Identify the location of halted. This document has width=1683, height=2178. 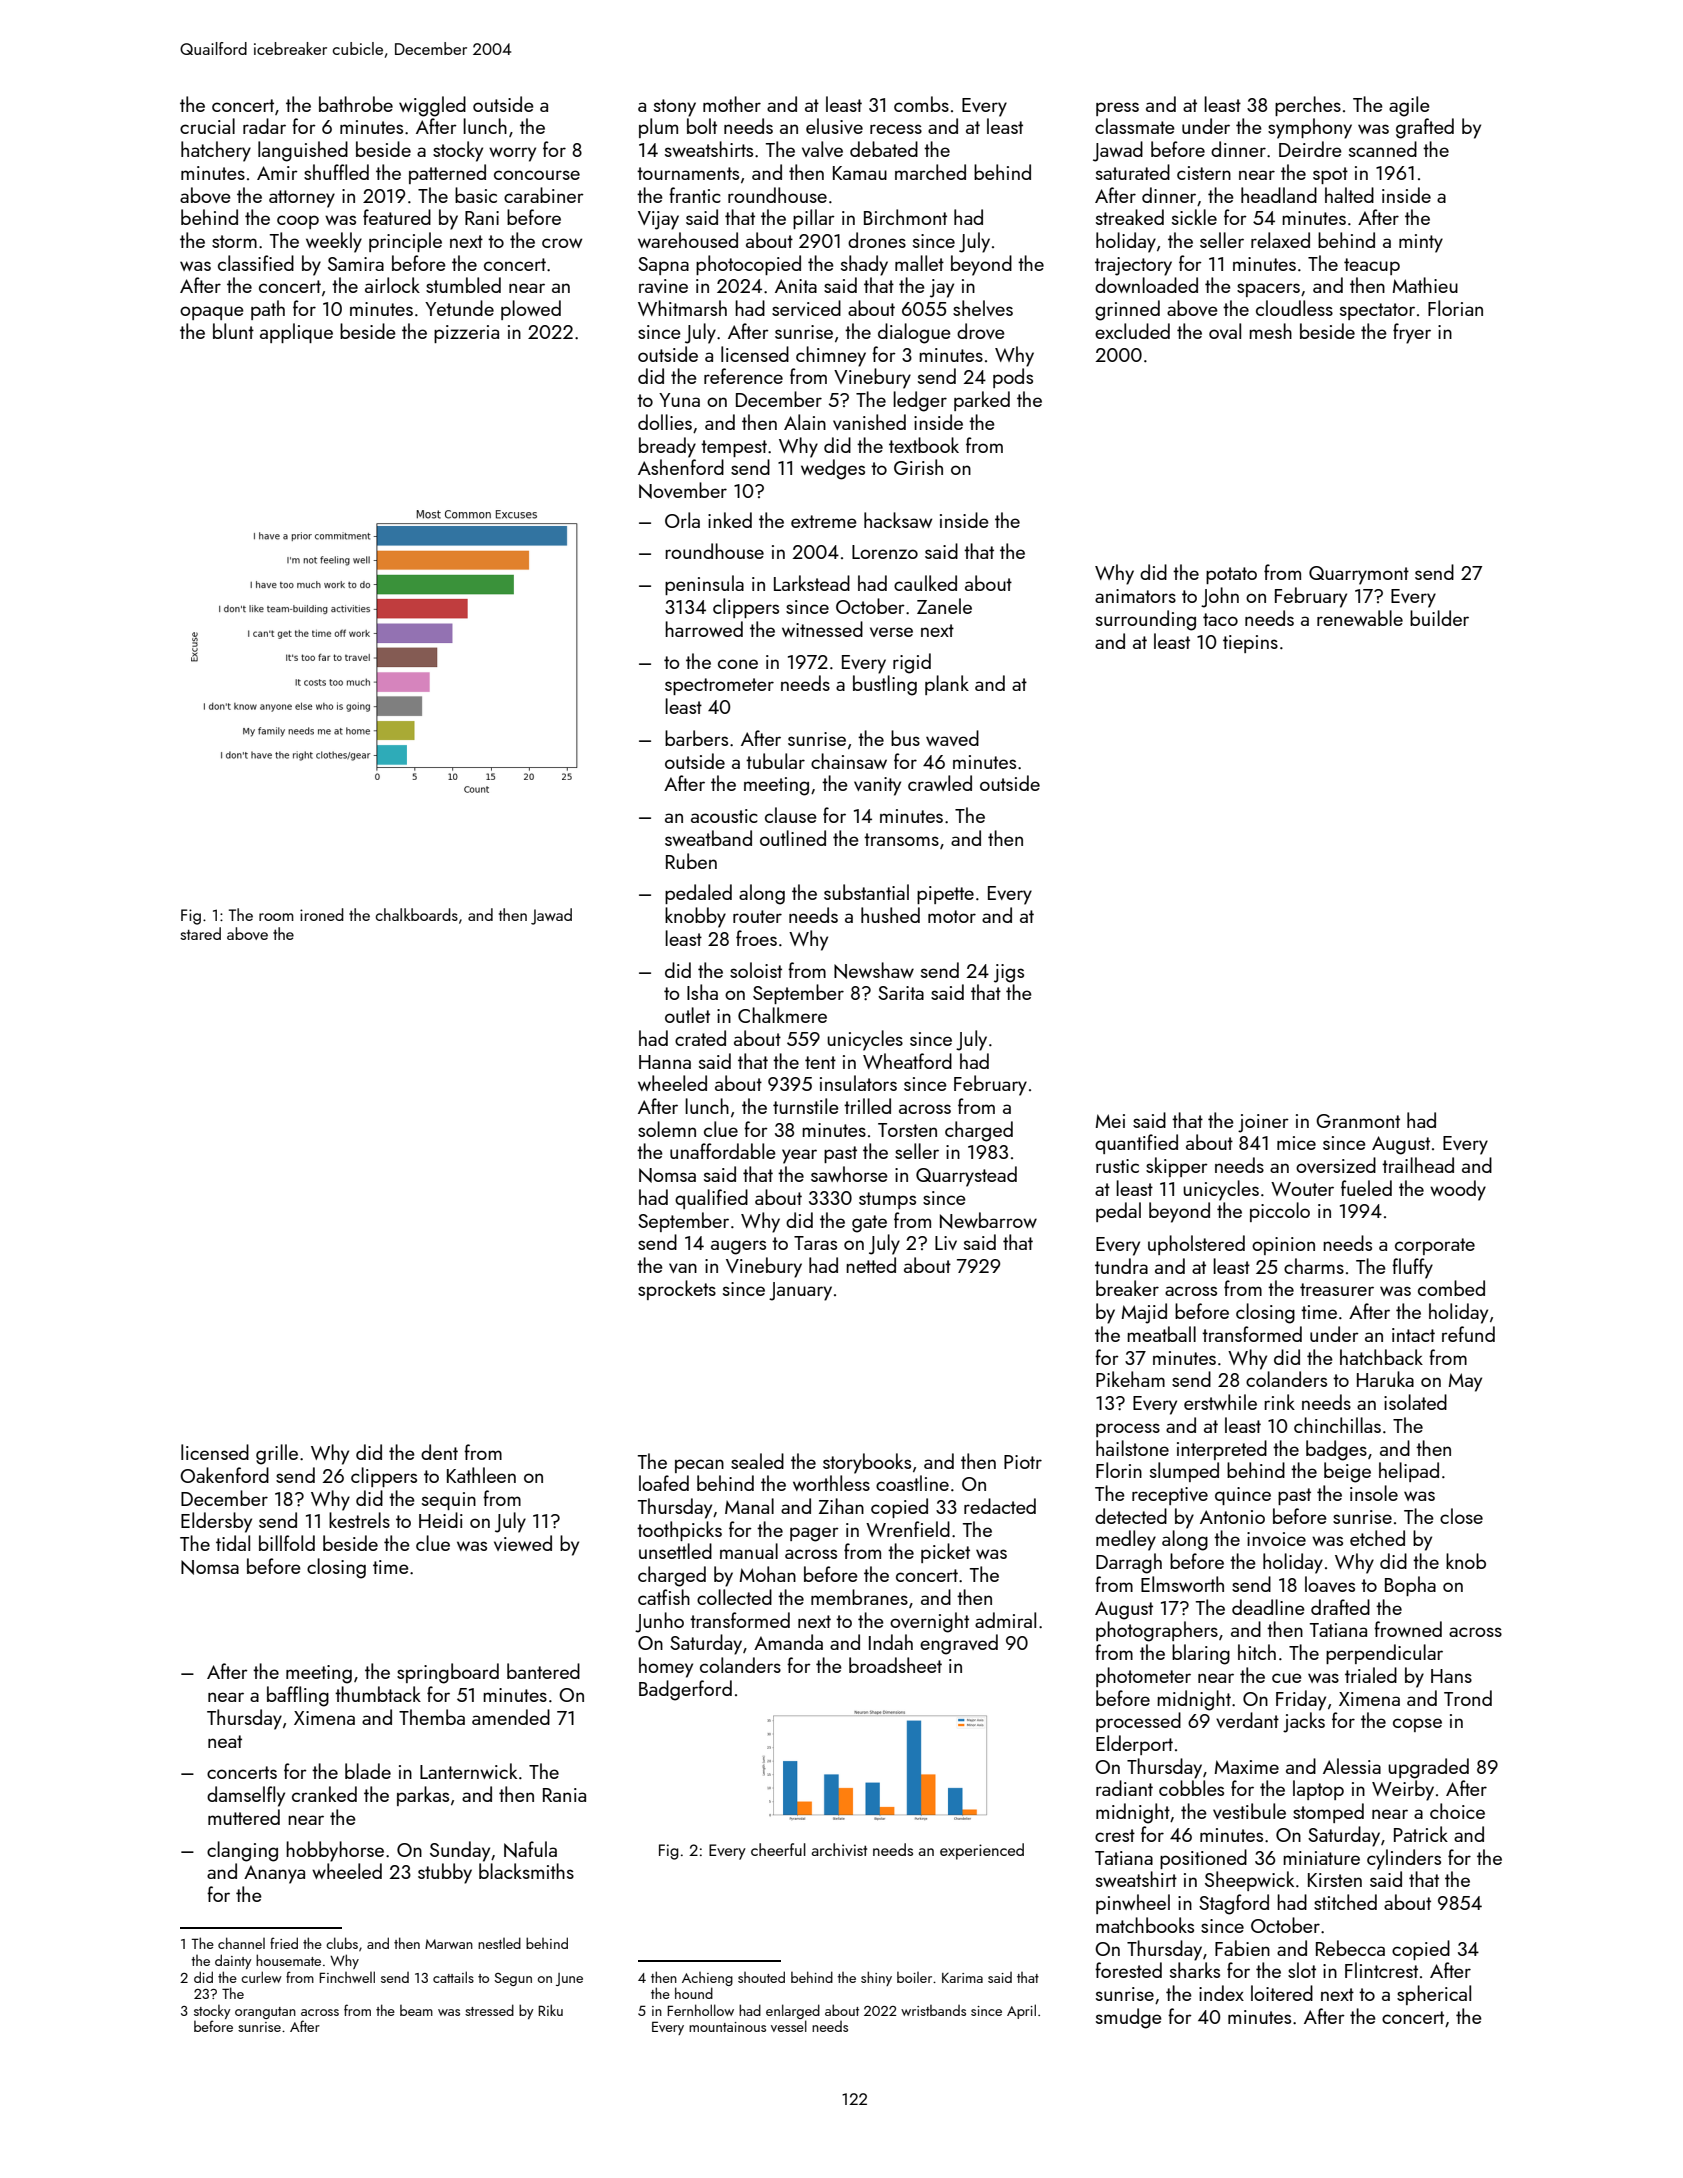
(1349, 195).
